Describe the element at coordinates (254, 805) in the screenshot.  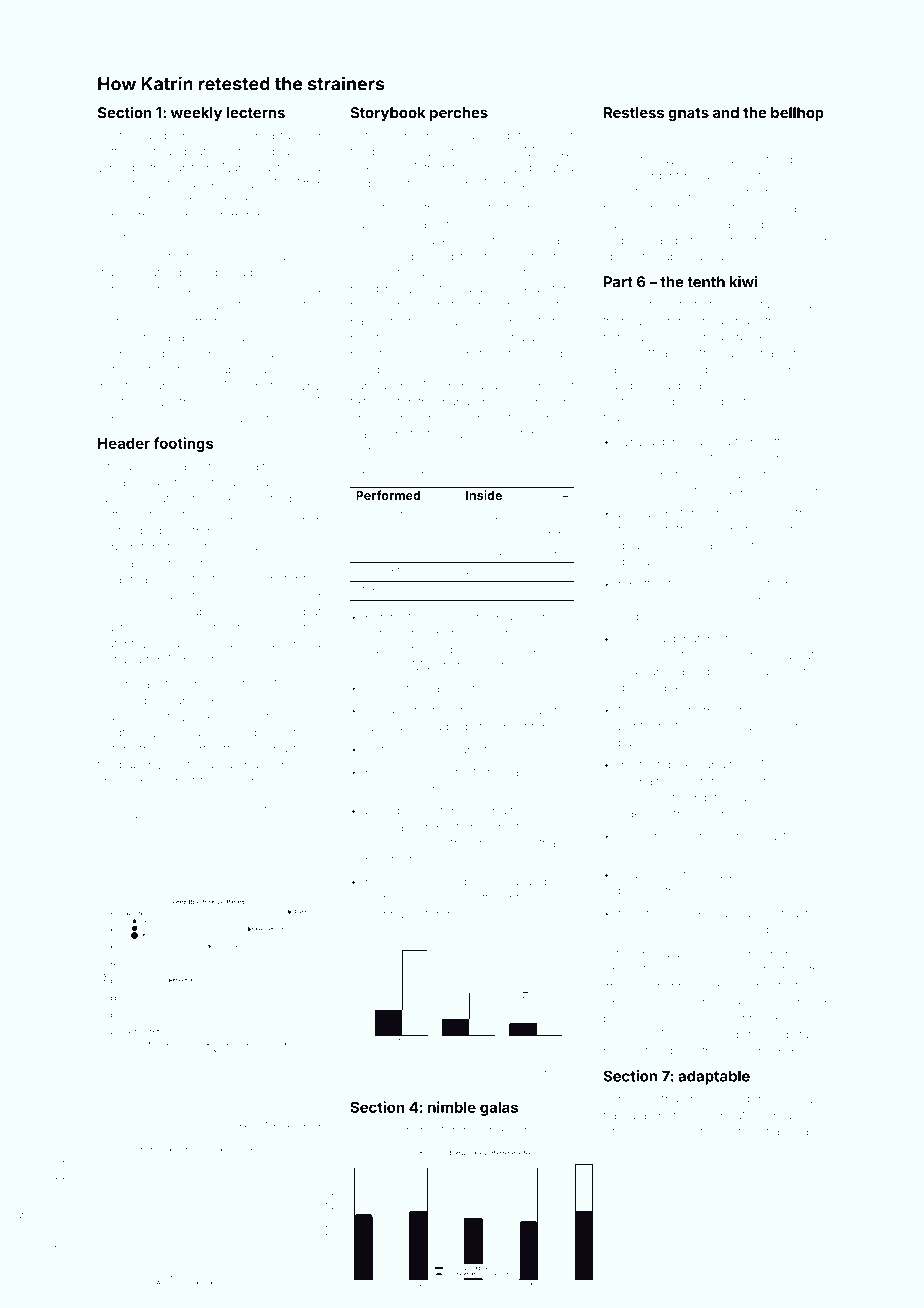
I see `wetsuit` at that location.
